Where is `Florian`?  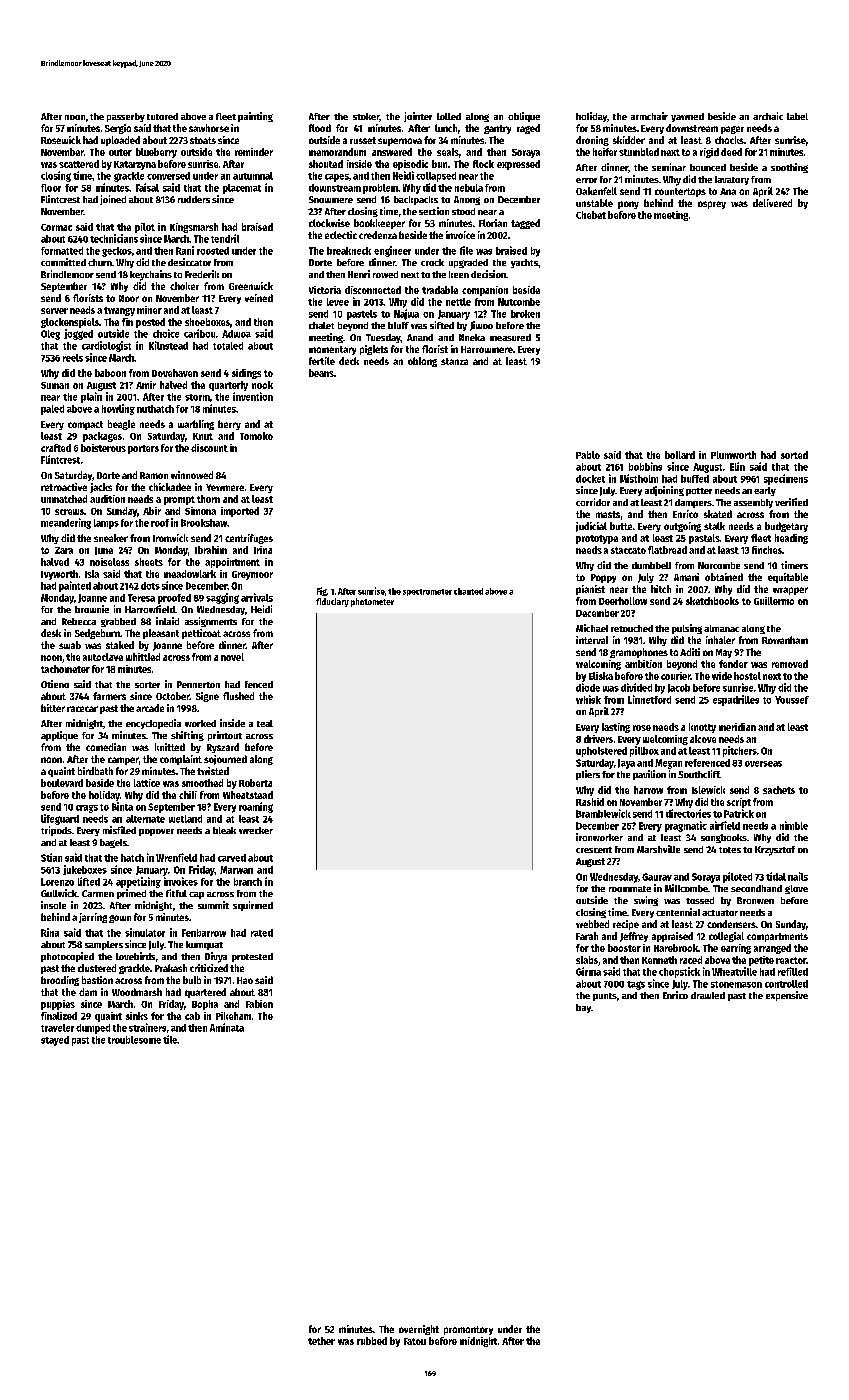 Florian is located at coordinates (493, 223).
